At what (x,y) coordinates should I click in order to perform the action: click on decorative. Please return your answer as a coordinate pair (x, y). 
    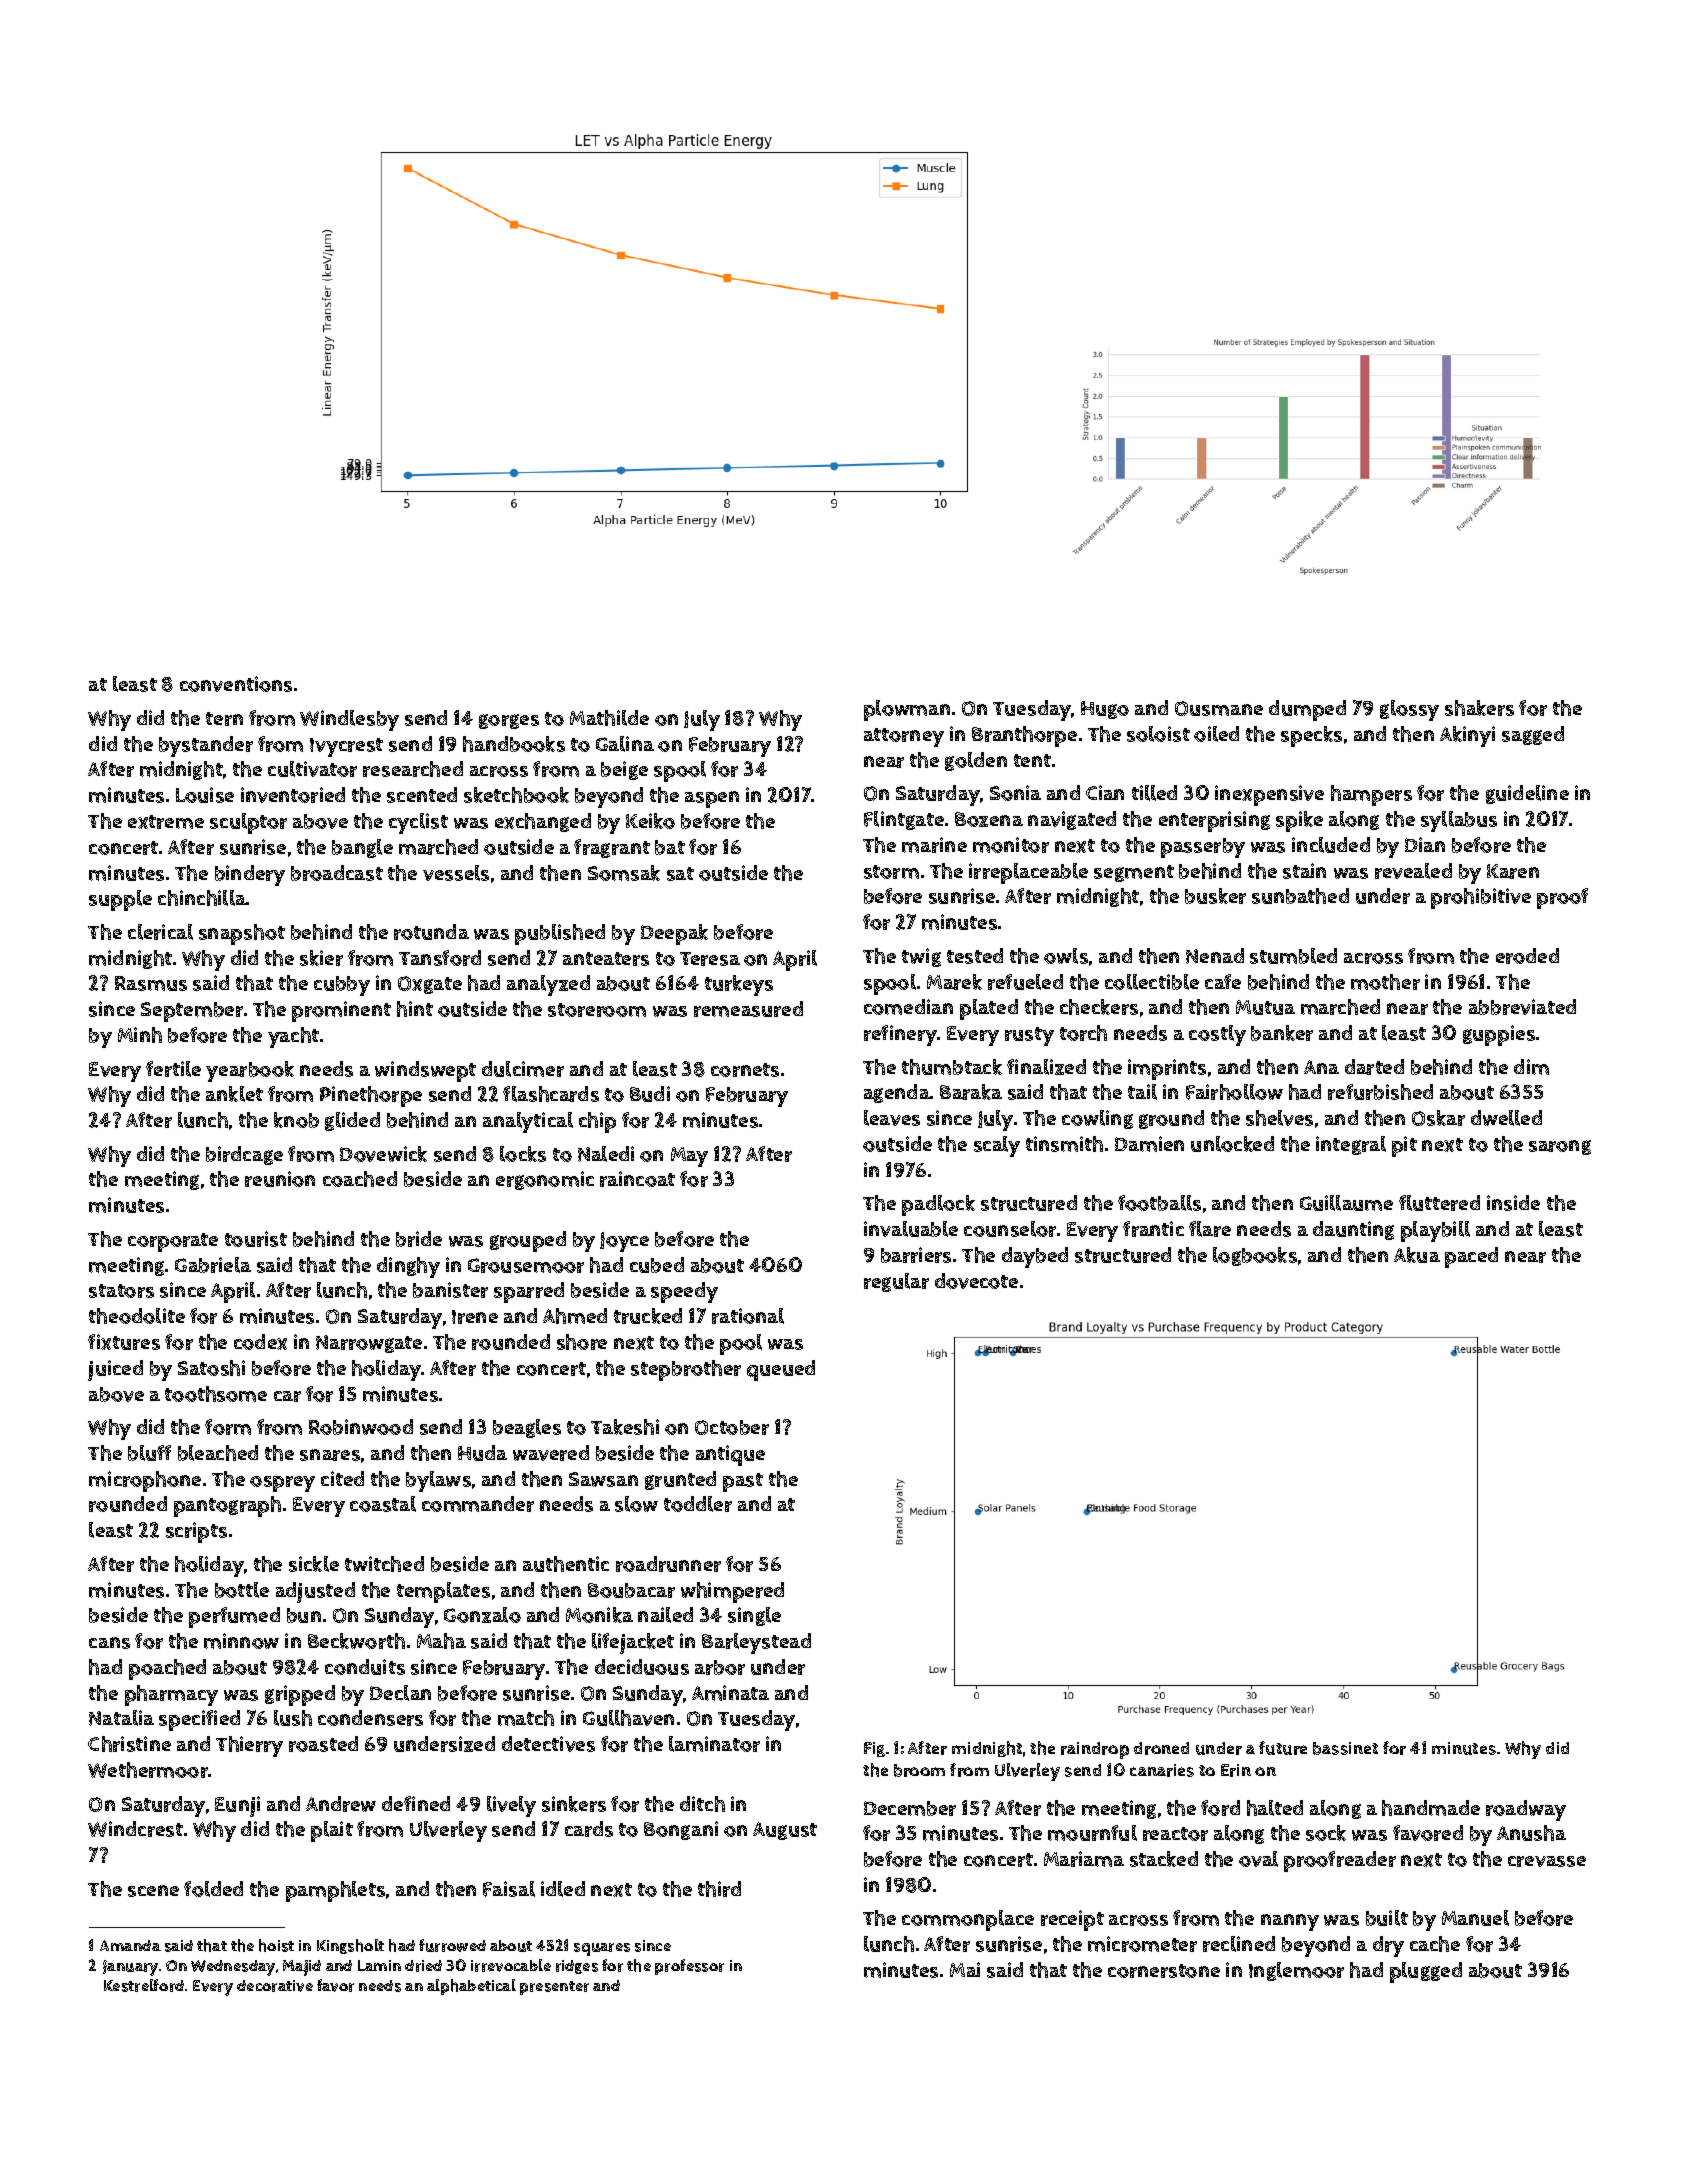
    Looking at the image, I should click on (275, 1986).
